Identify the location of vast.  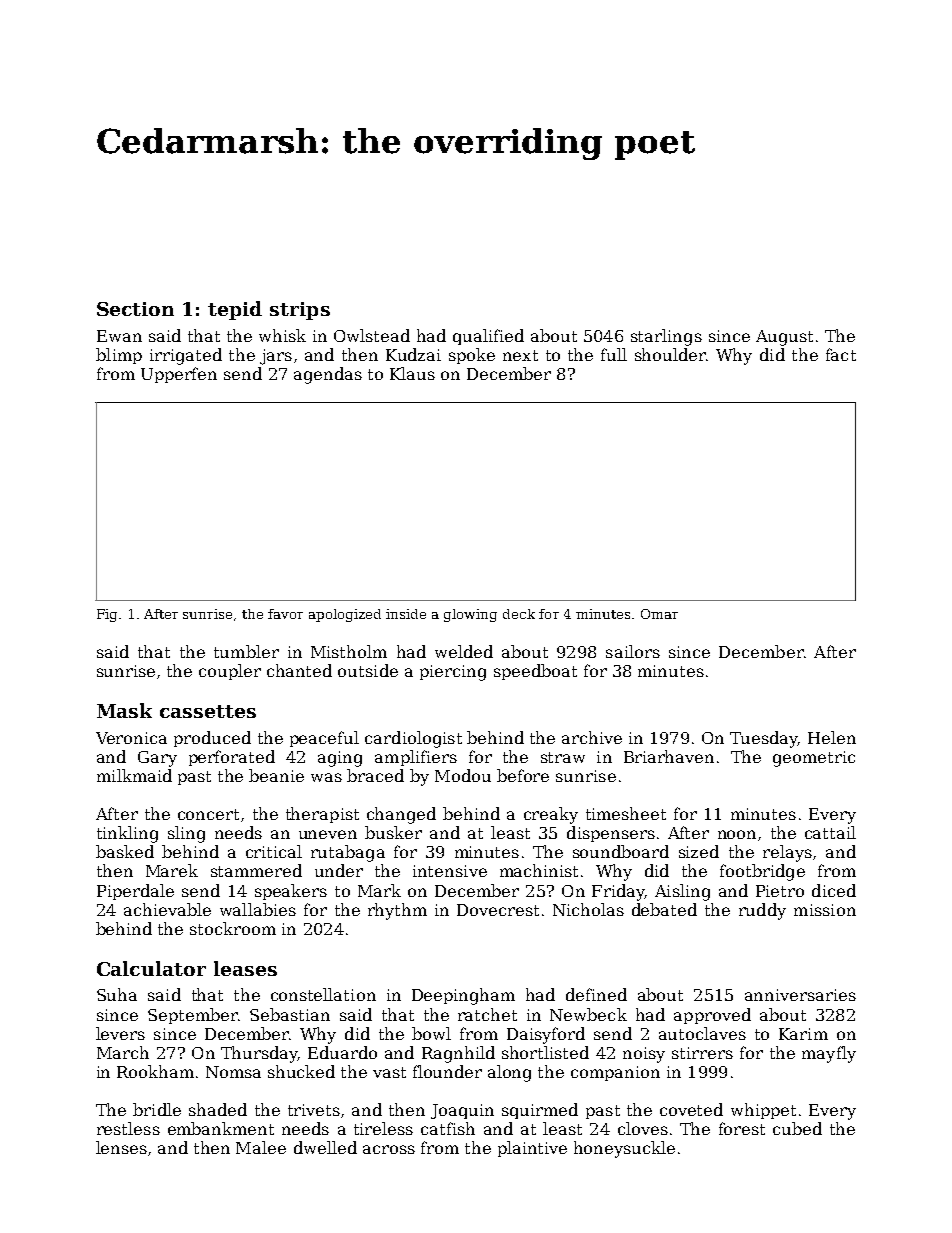
(389, 1072).
